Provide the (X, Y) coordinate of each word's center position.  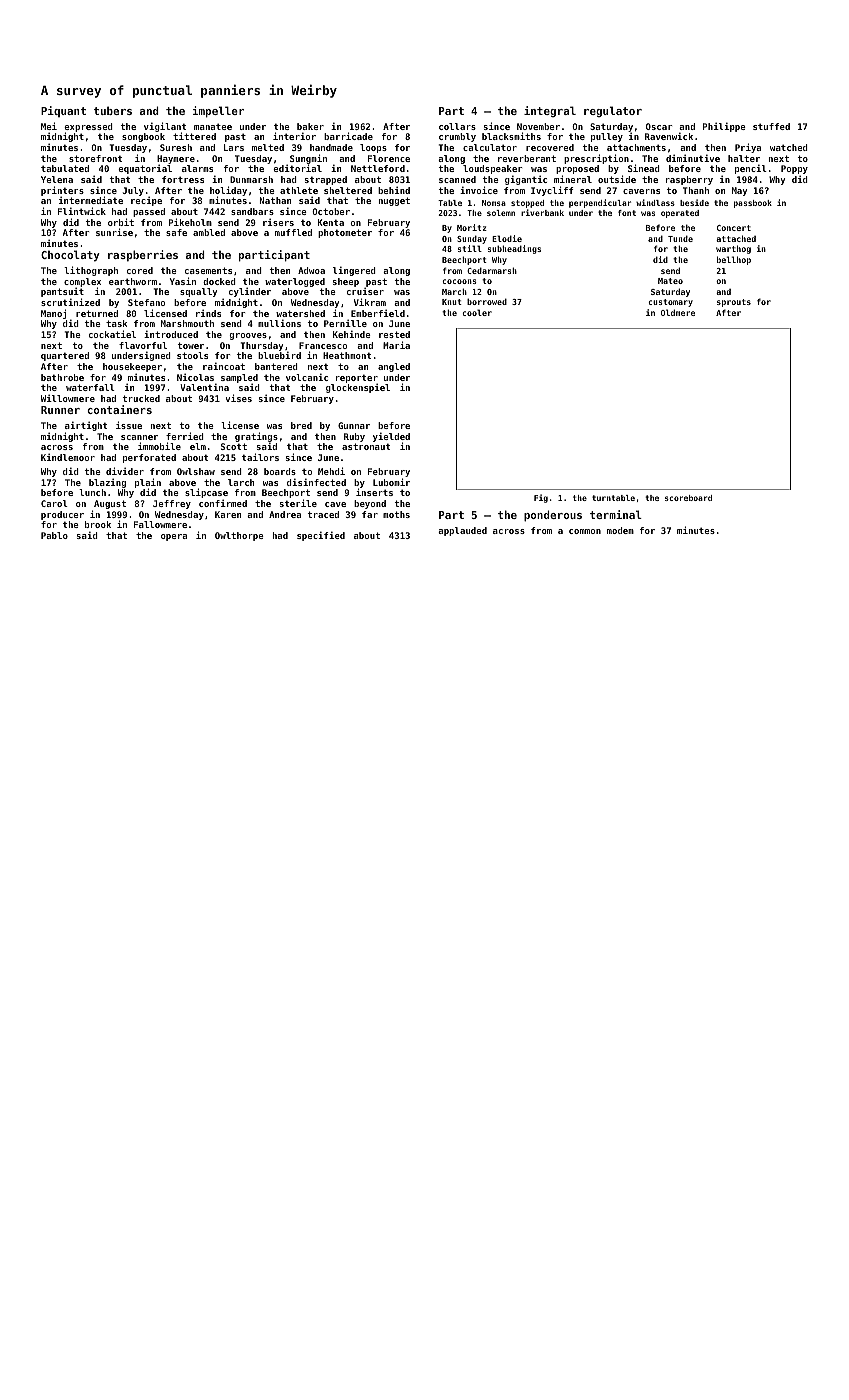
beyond (370, 504)
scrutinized (70, 302)
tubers (113, 110)
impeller (218, 112)
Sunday (472, 240)
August (110, 504)
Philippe (724, 127)
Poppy (794, 169)
